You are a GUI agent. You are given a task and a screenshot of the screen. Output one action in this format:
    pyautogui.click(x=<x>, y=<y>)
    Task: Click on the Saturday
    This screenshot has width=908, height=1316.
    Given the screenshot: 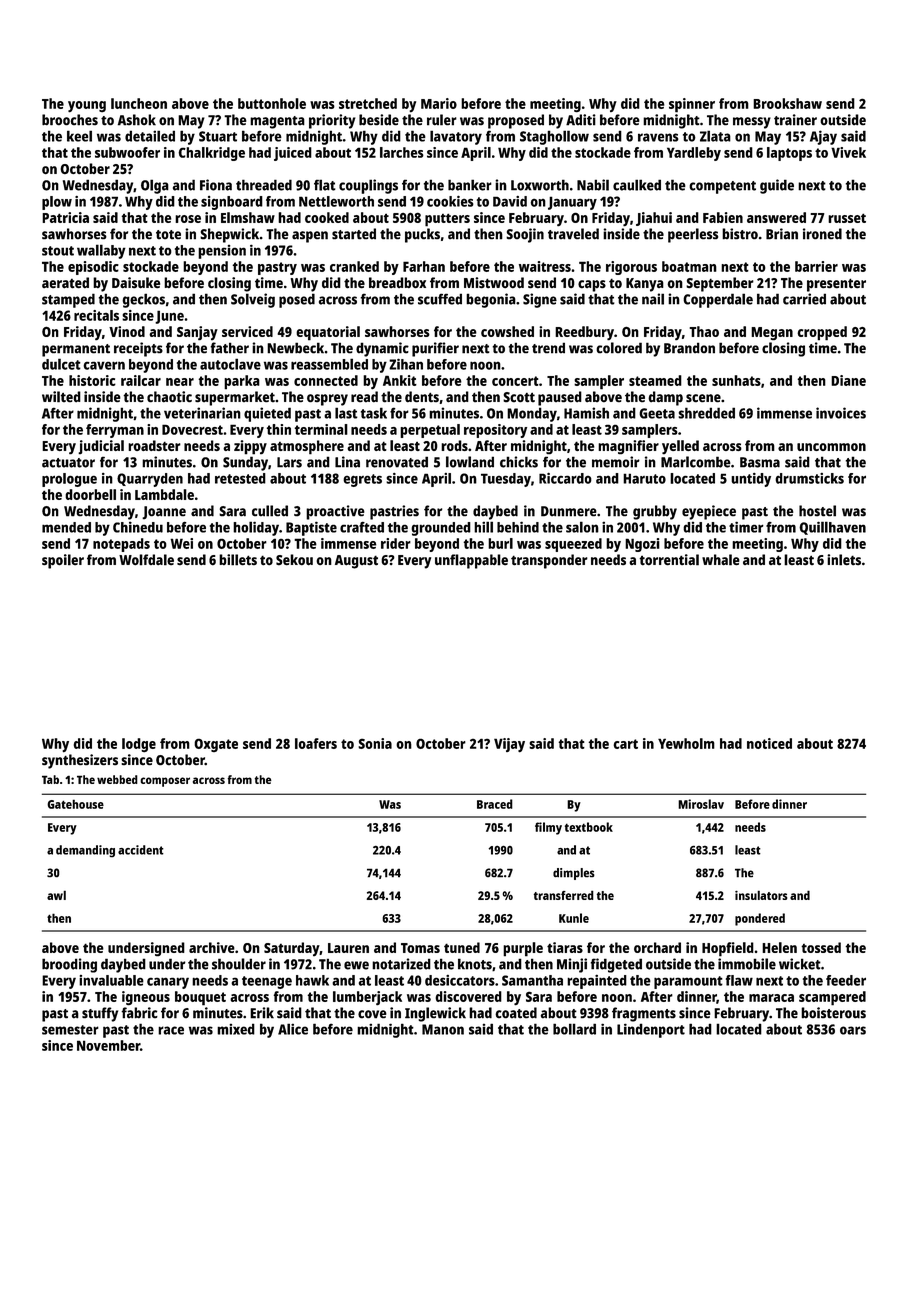 What is the action you would take?
    pyautogui.click(x=292, y=949)
